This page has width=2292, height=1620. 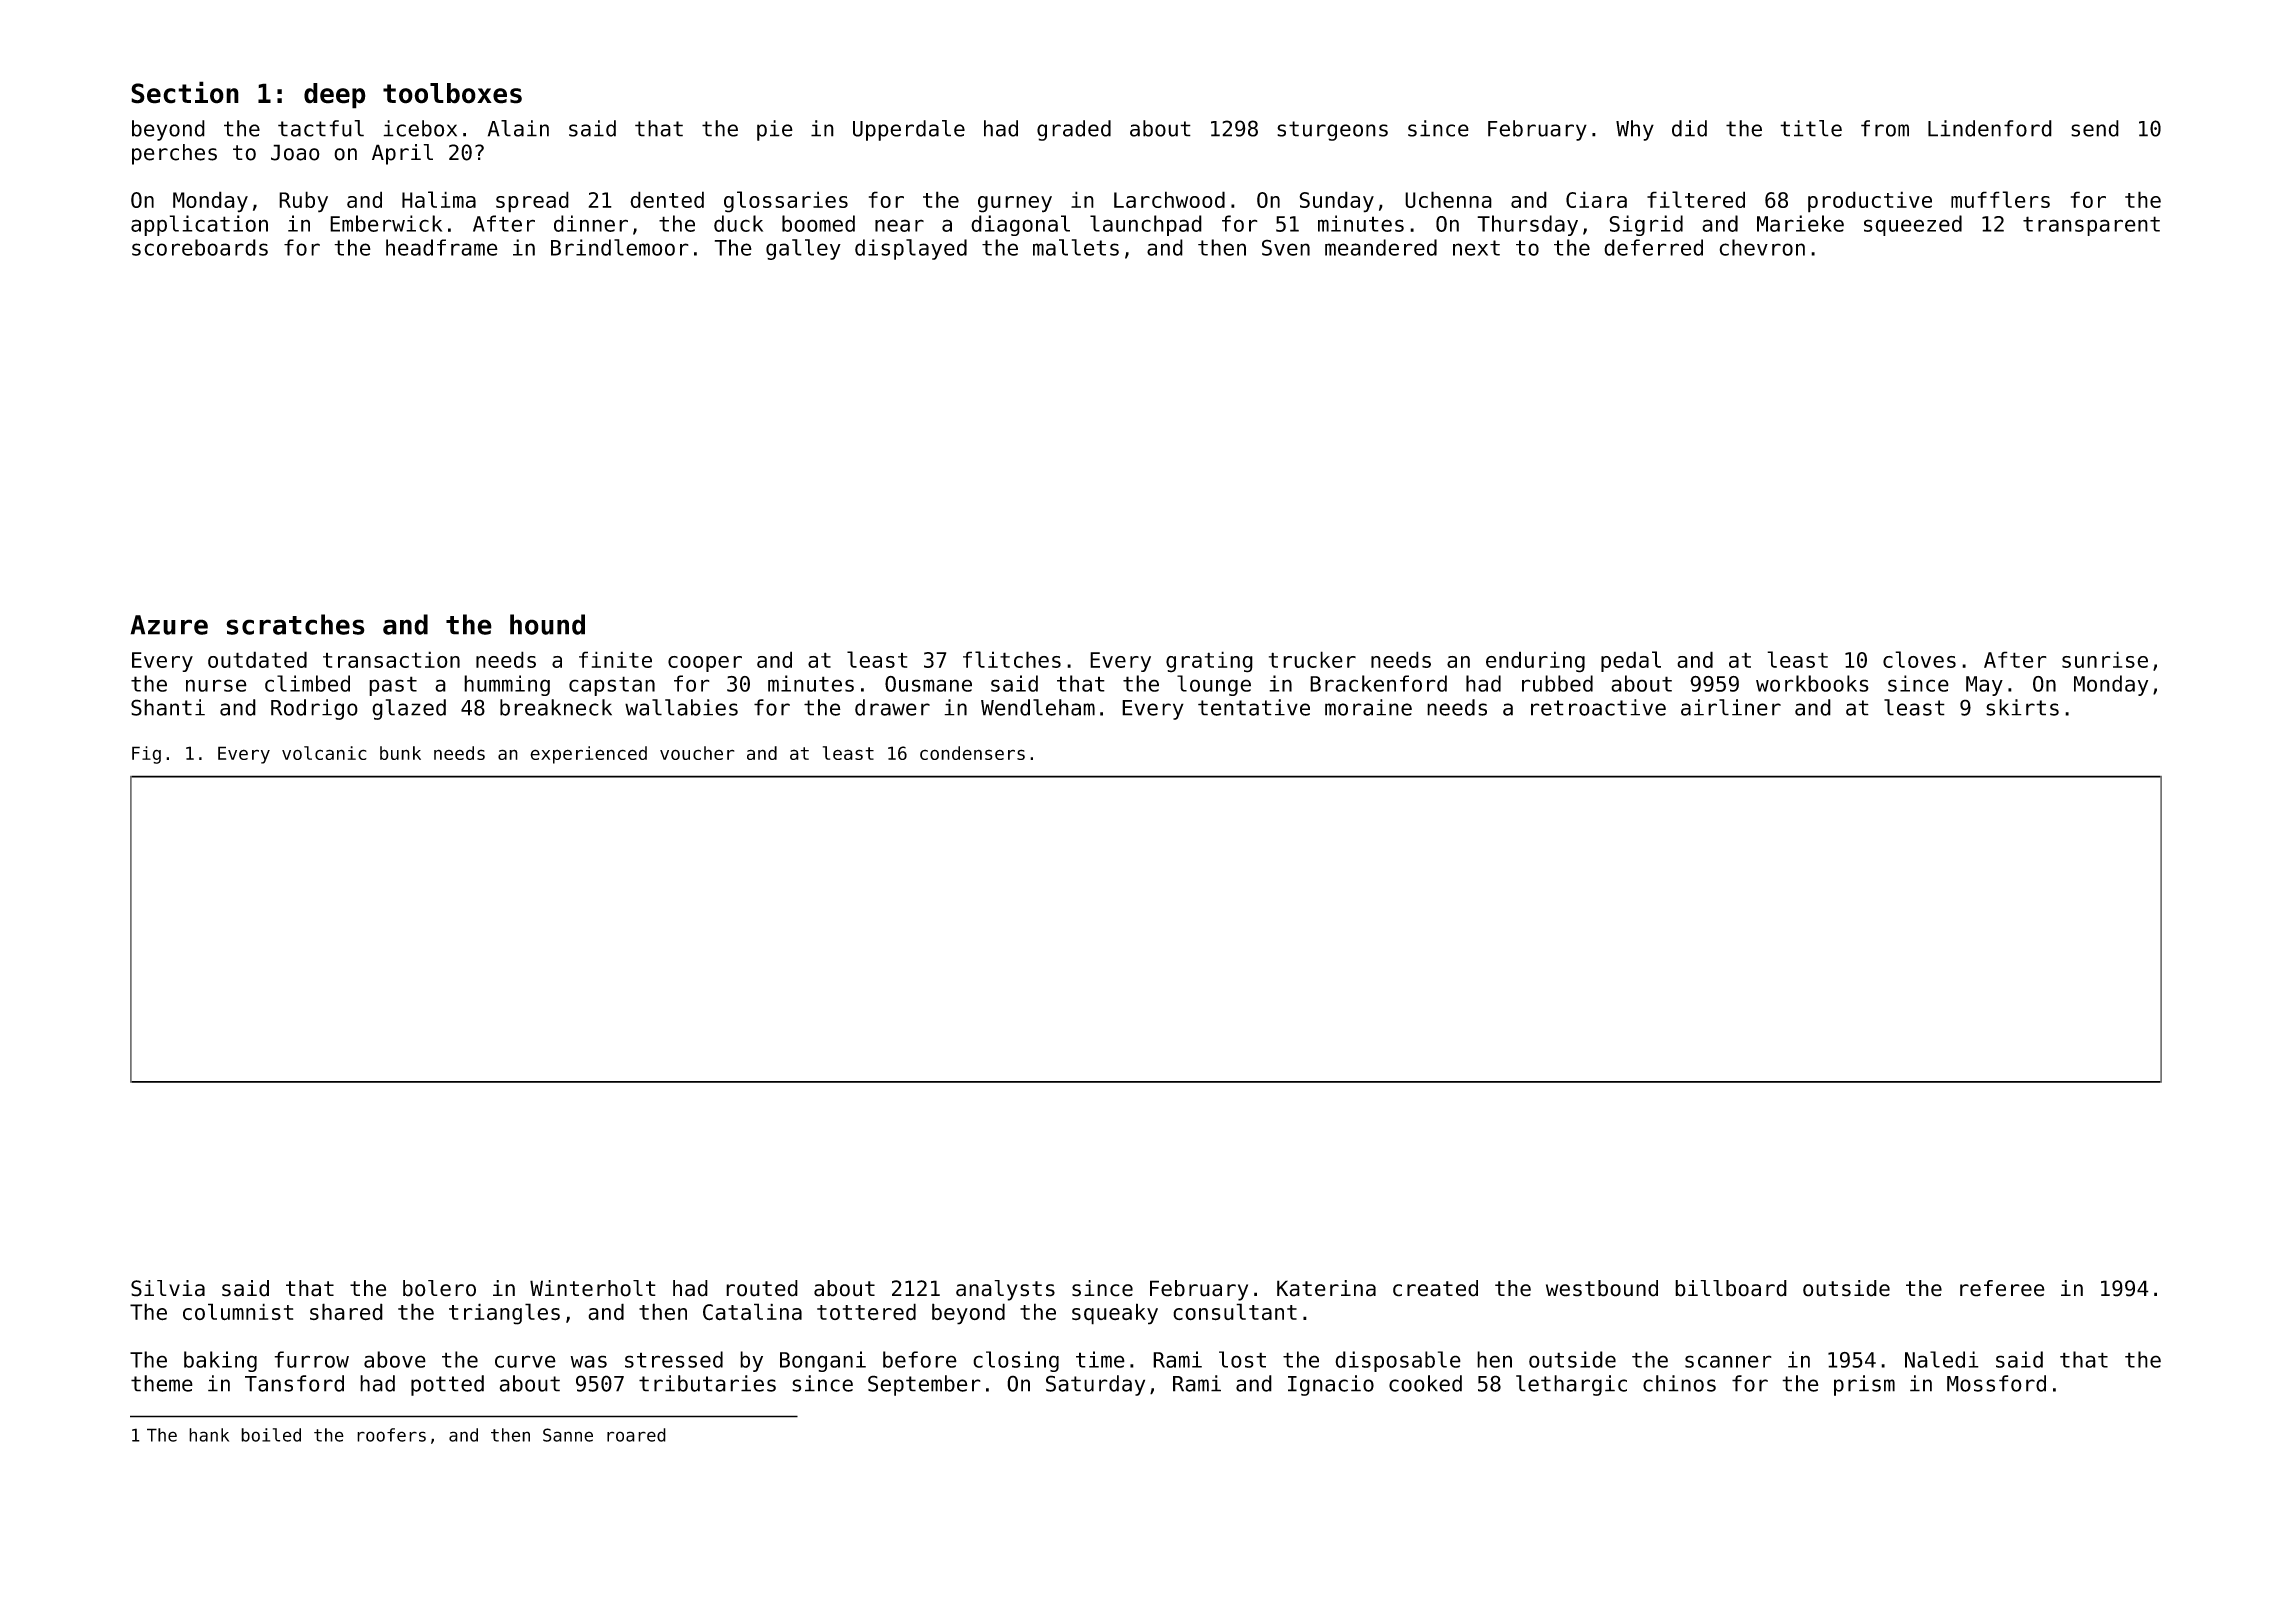 I want to click on cloves, so click(x=1919, y=659).
